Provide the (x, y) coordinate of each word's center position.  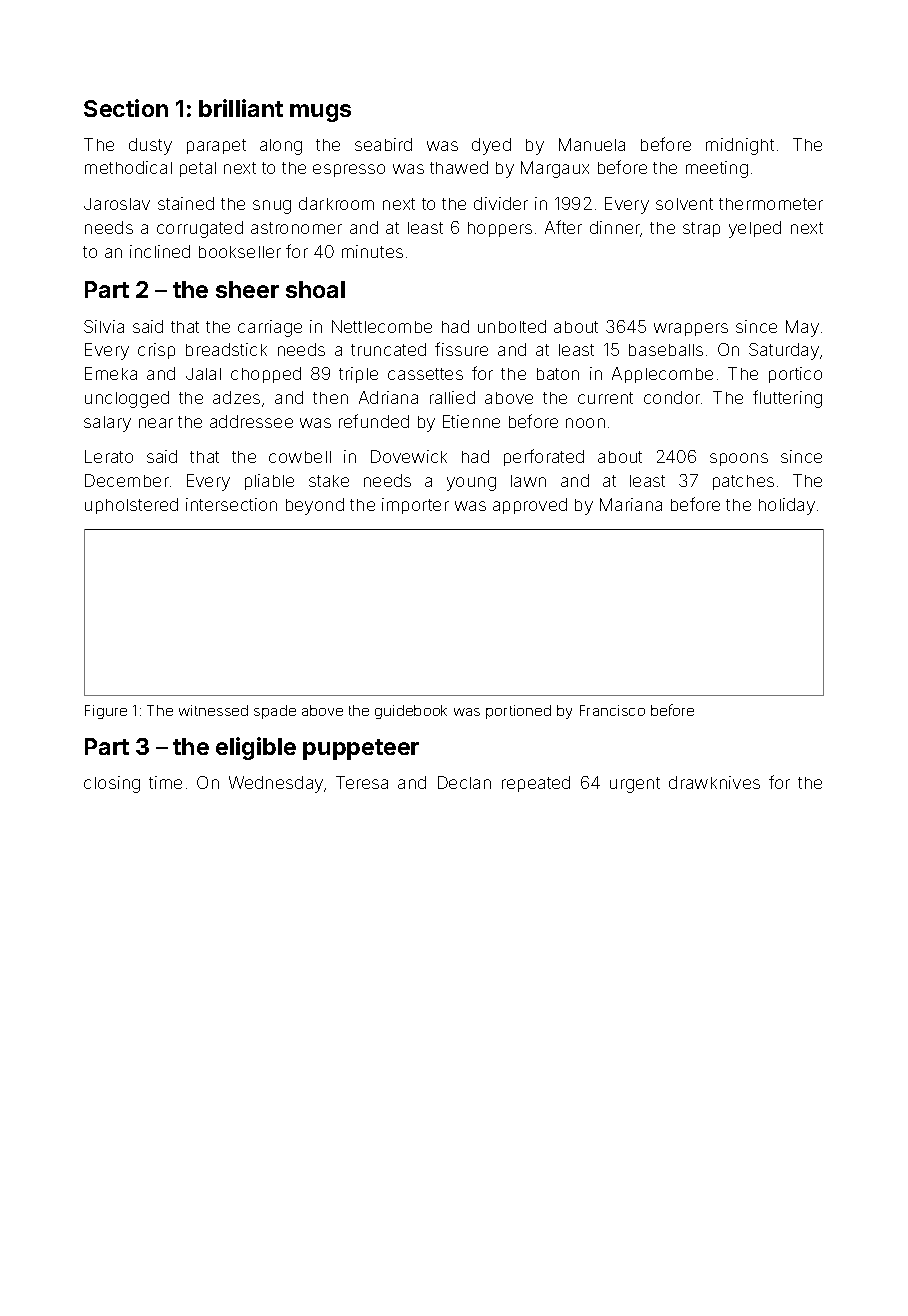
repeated (536, 784)
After (563, 227)
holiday (787, 506)
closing (112, 784)
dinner (615, 229)
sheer (247, 289)
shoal (315, 289)
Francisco (612, 710)
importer (415, 506)
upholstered (131, 506)
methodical (128, 167)
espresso (349, 170)
